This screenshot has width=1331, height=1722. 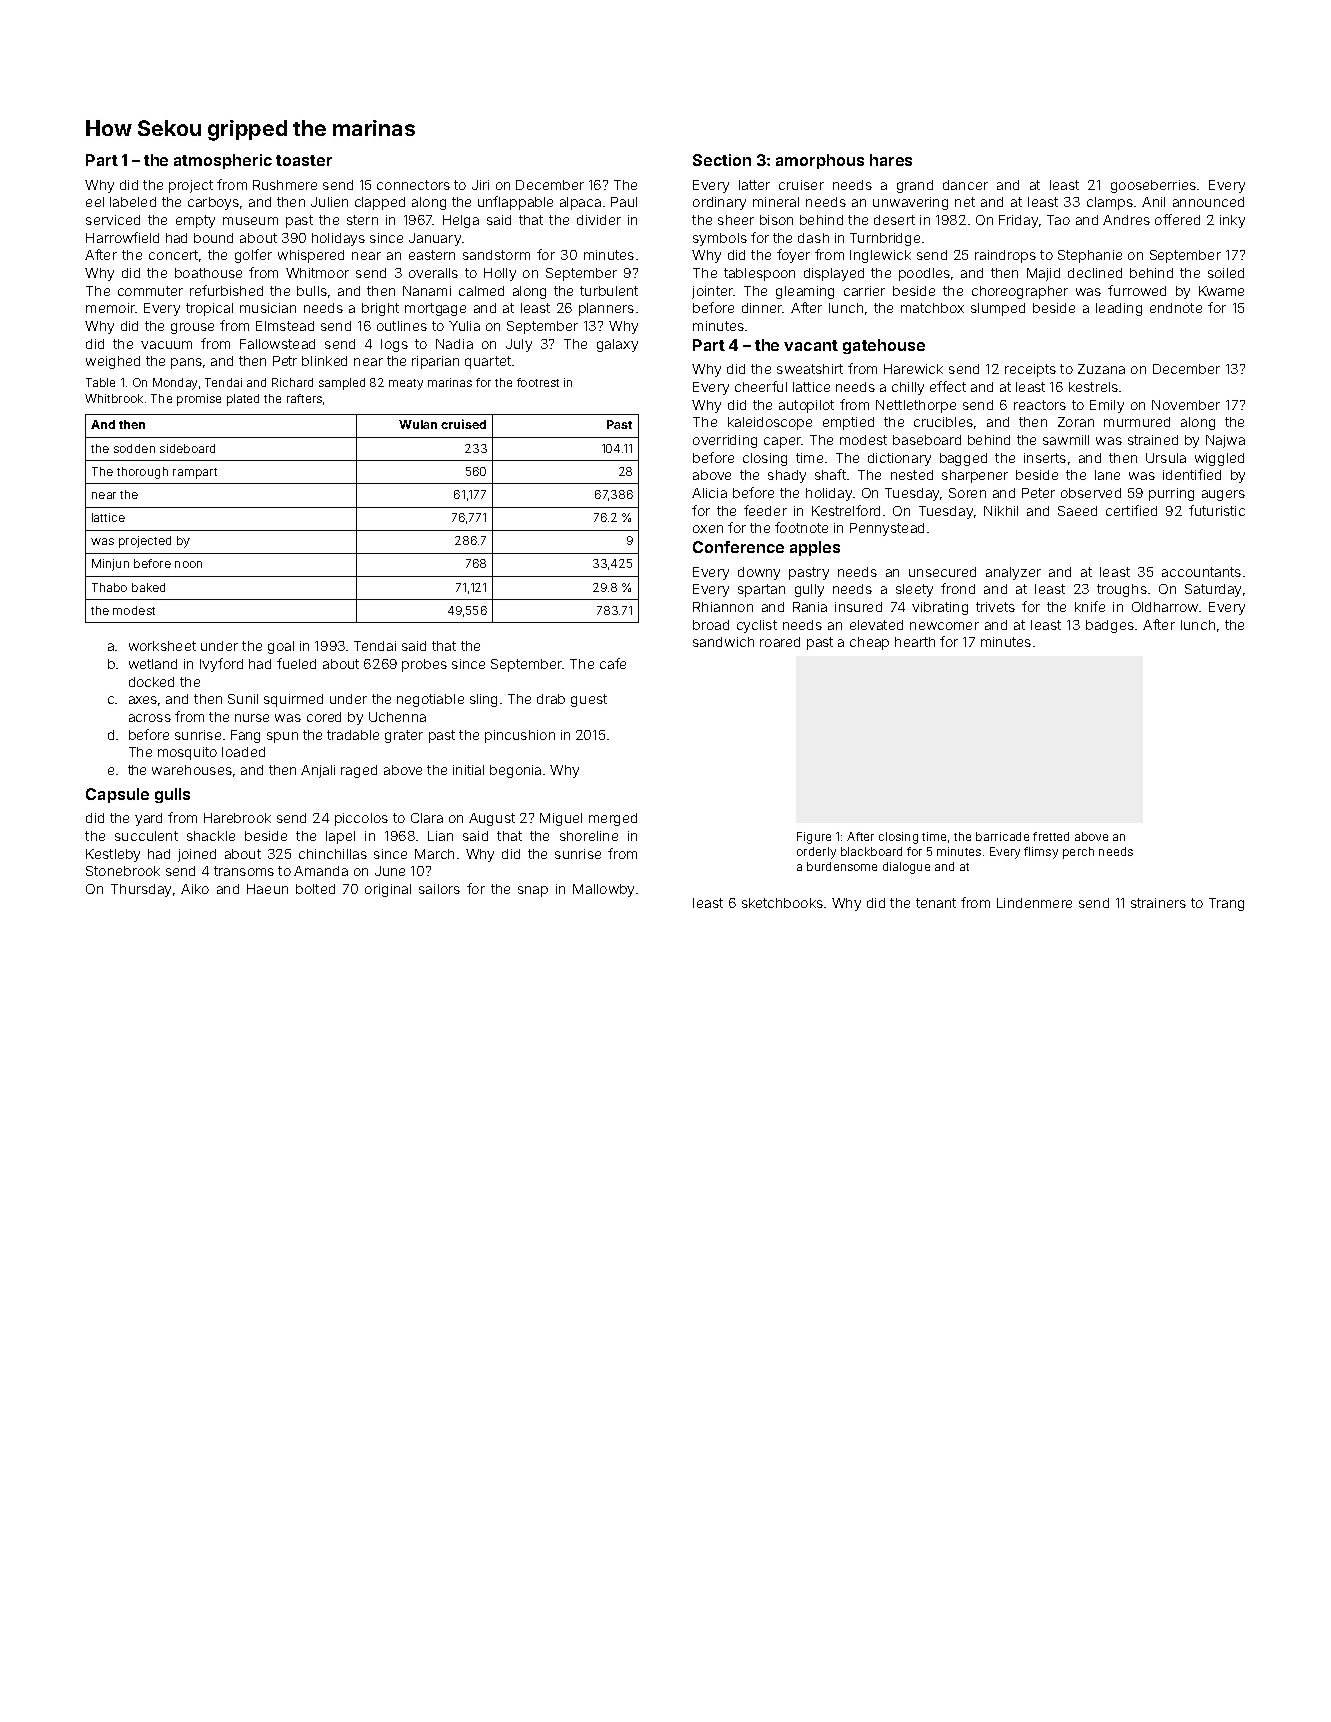 I want to click on fretted, so click(x=1051, y=836).
